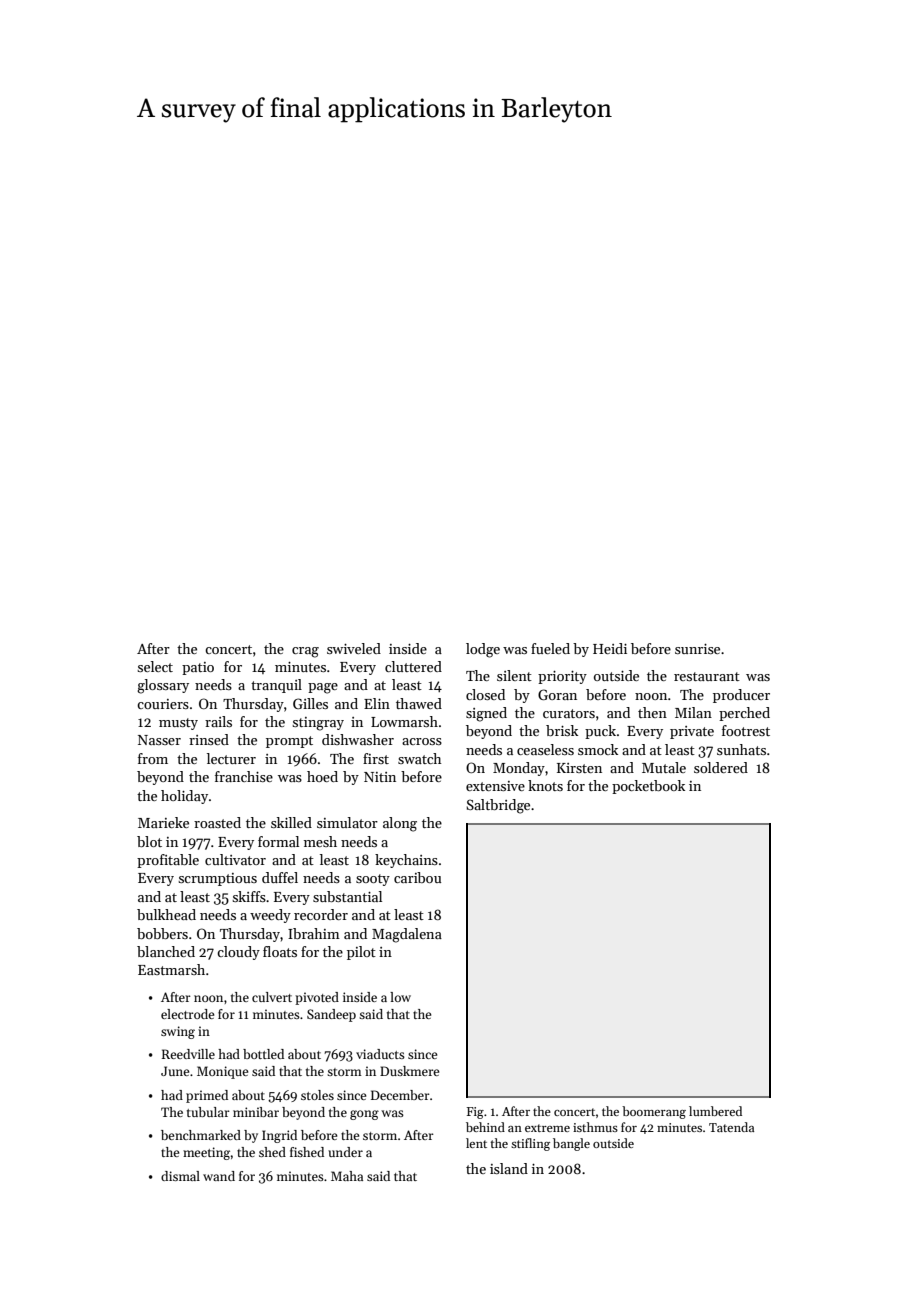  I want to click on boomerang, so click(654, 1112).
